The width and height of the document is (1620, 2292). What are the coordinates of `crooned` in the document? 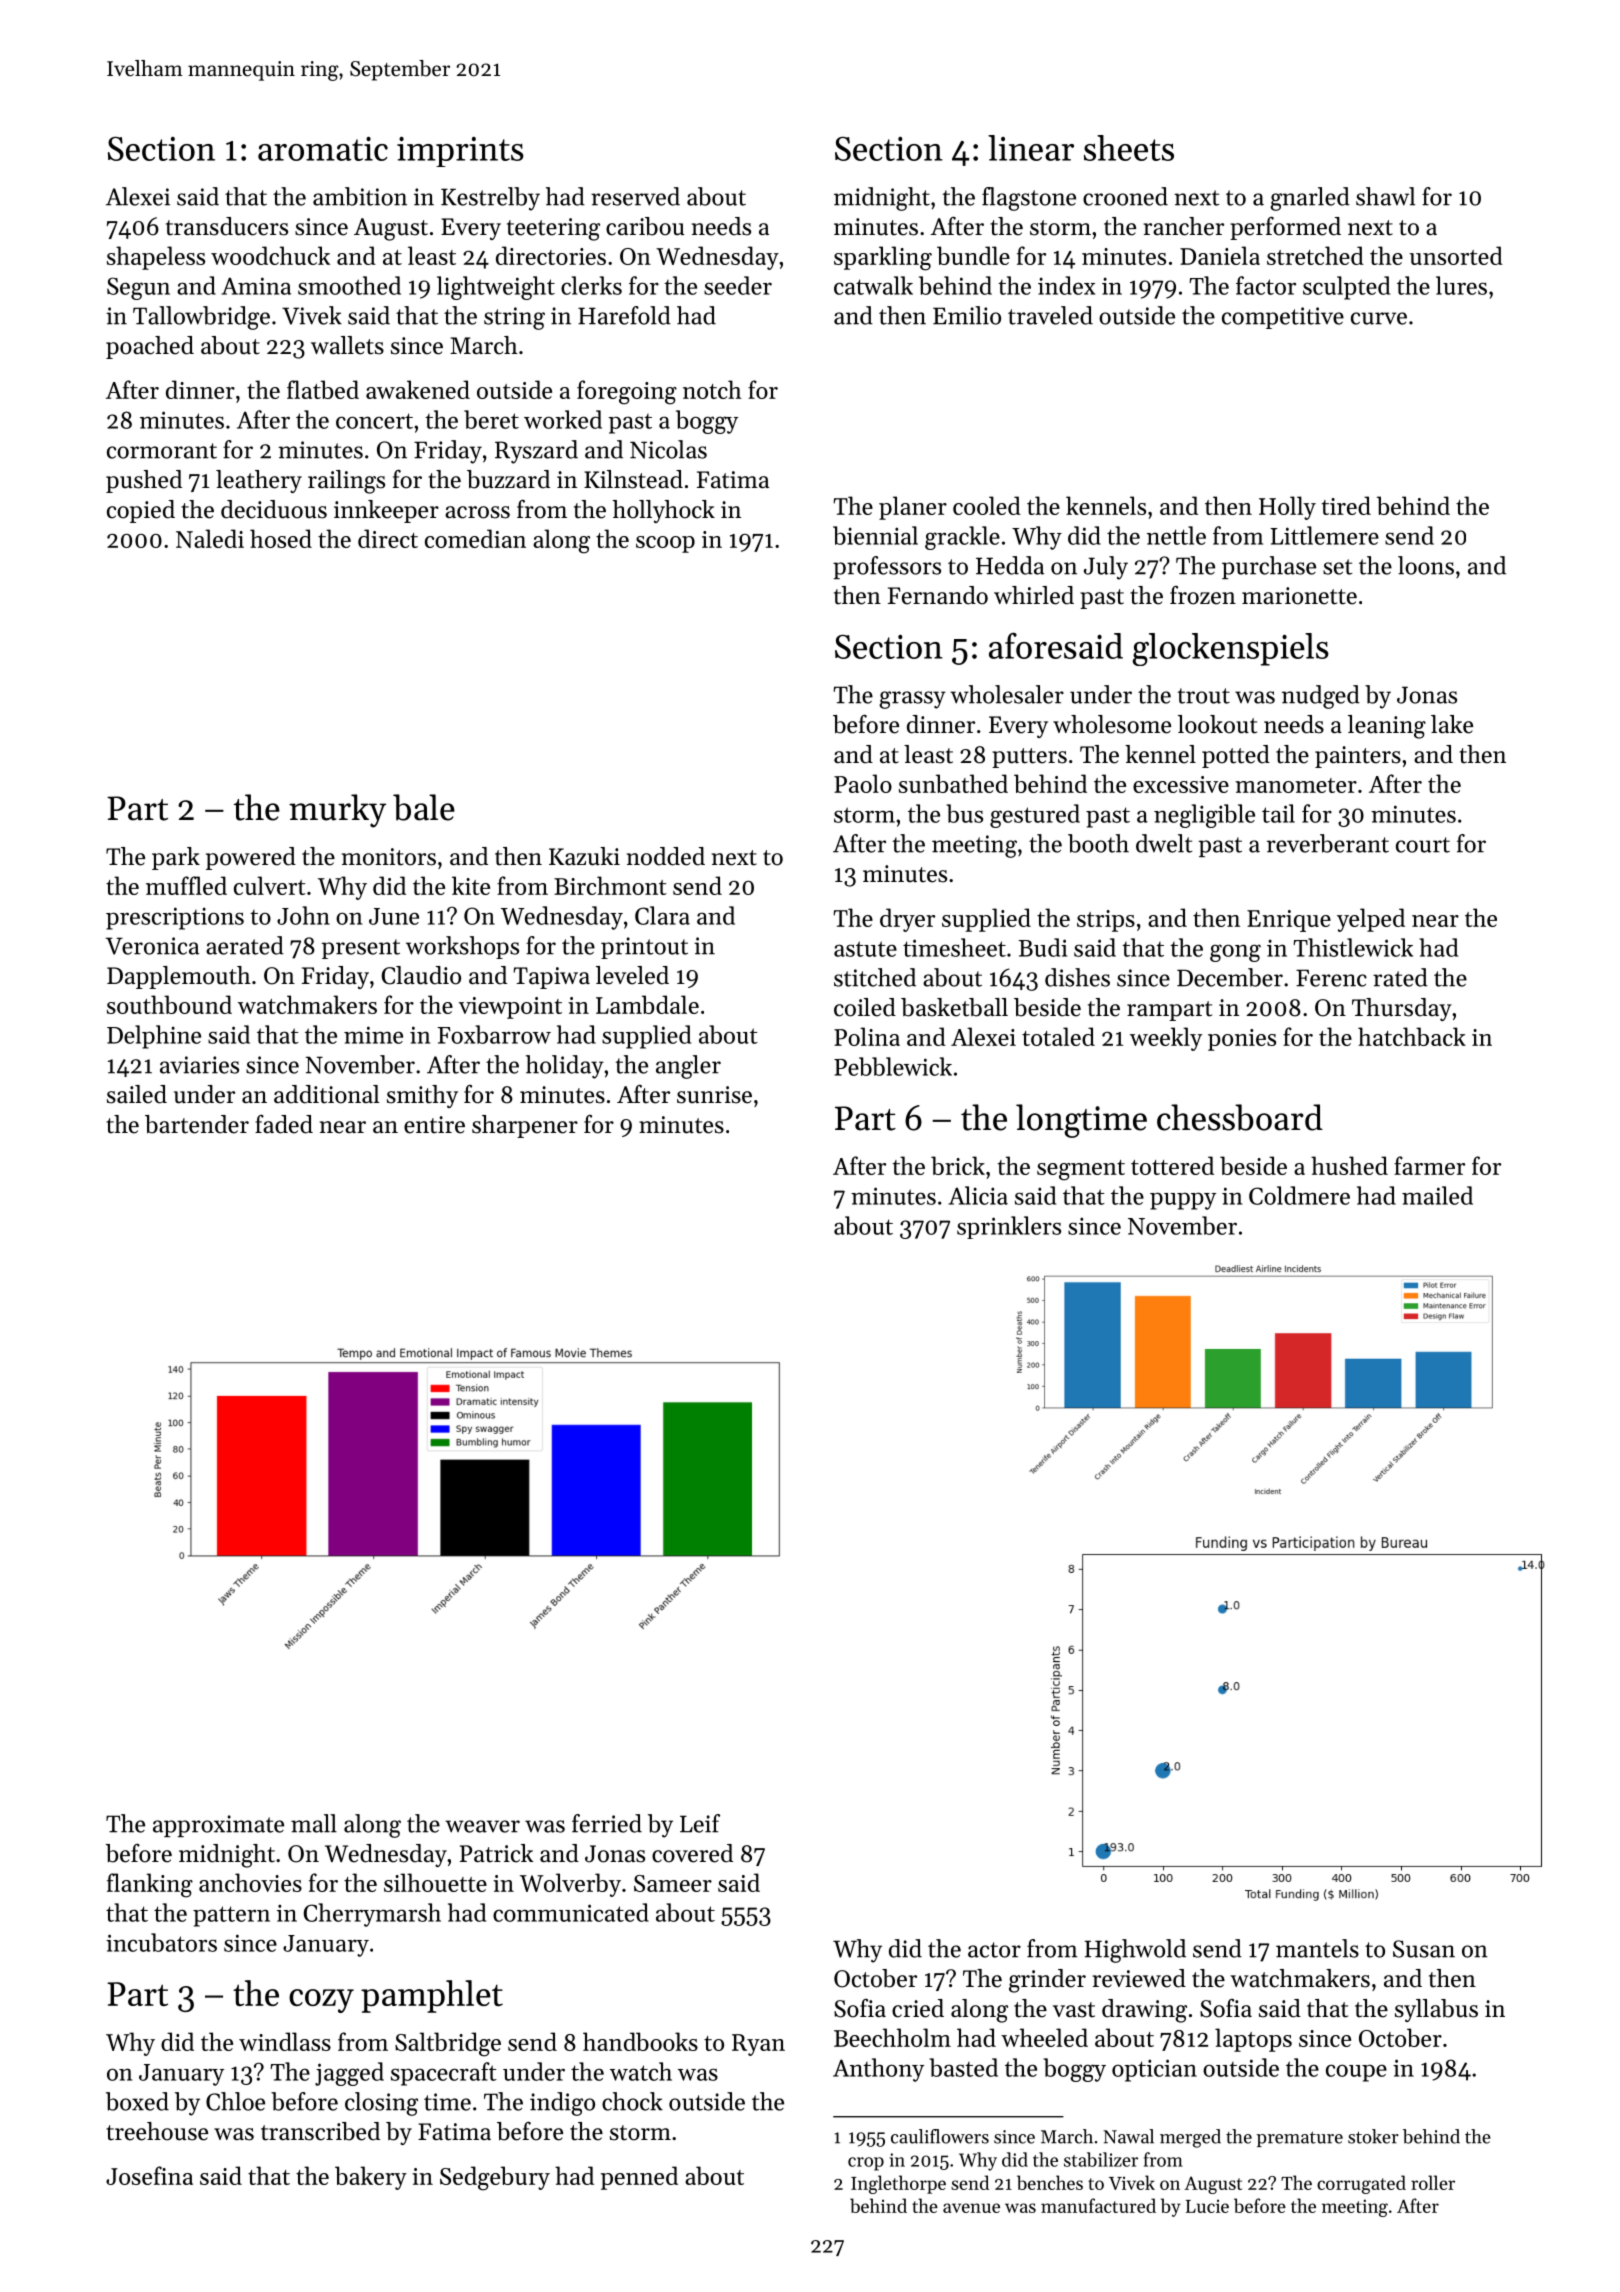 It's located at (1125, 196).
